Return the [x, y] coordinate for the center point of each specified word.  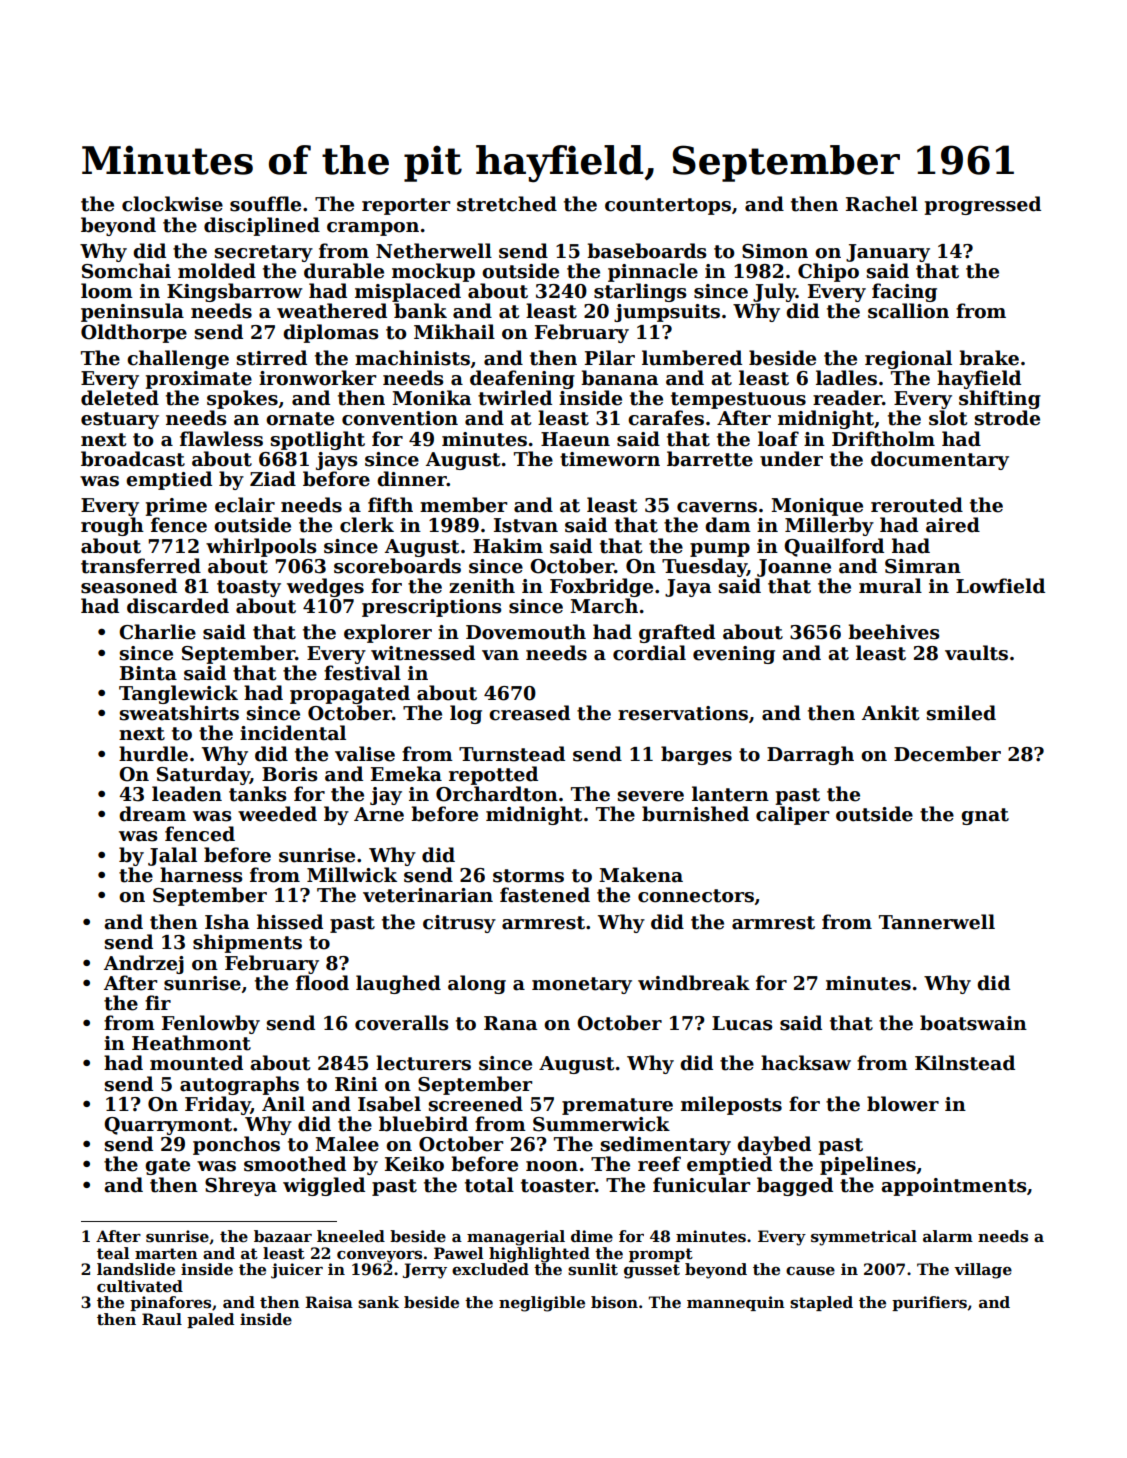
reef [659, 1164]
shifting [1000, 399]
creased [529, 713]
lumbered [692, 358]
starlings [640, 292]
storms [528, 876]
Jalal [172, 856]
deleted [120, 398]
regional [908, 359]
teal [113, 1253]
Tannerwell [937, 922]
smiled [961, 713]
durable [344, 271]
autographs [239, 1085]
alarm [948, 1236]
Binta [148, 673]
